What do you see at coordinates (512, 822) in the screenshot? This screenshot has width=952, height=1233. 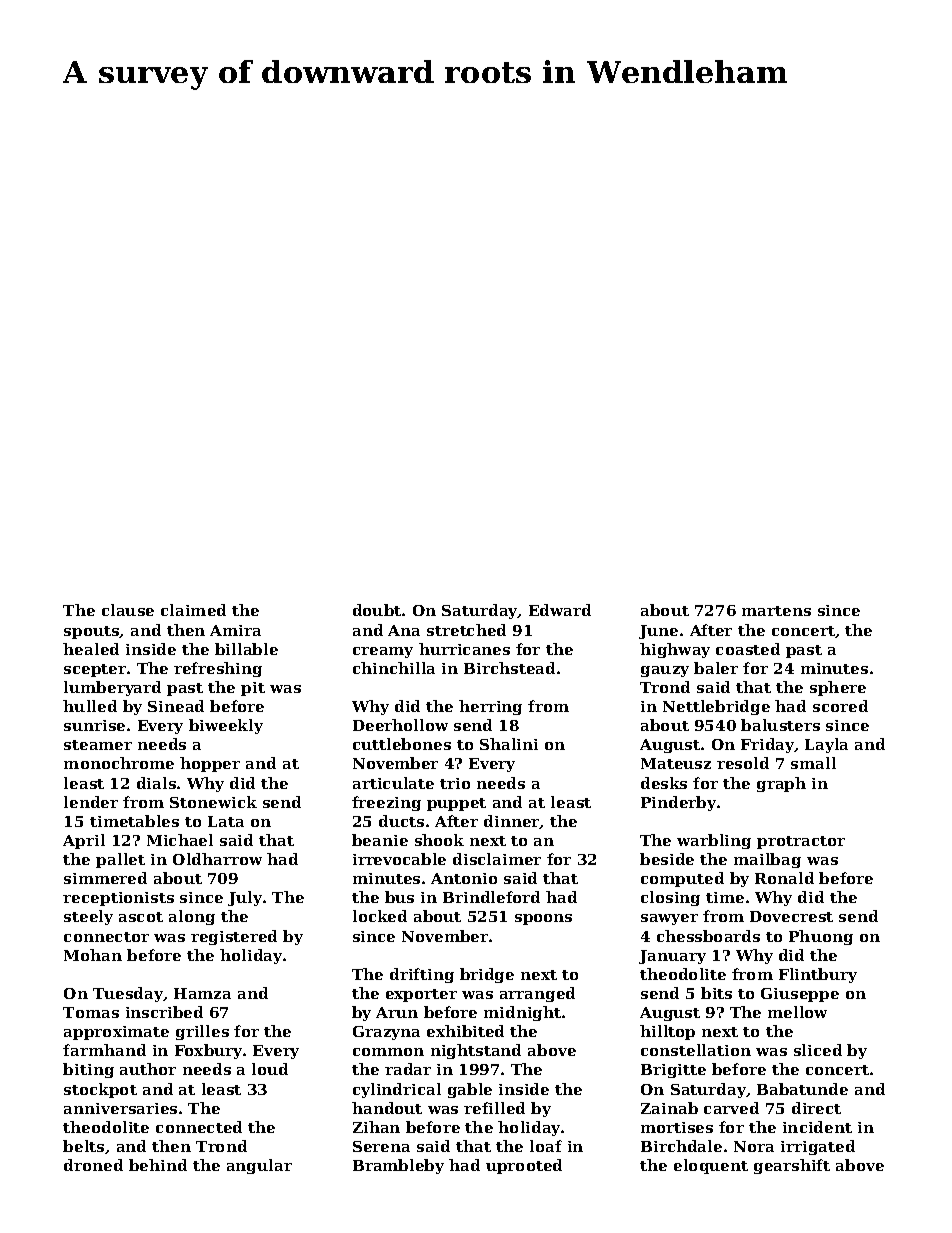 I see `dinner` at bounding box center [512, 822].
